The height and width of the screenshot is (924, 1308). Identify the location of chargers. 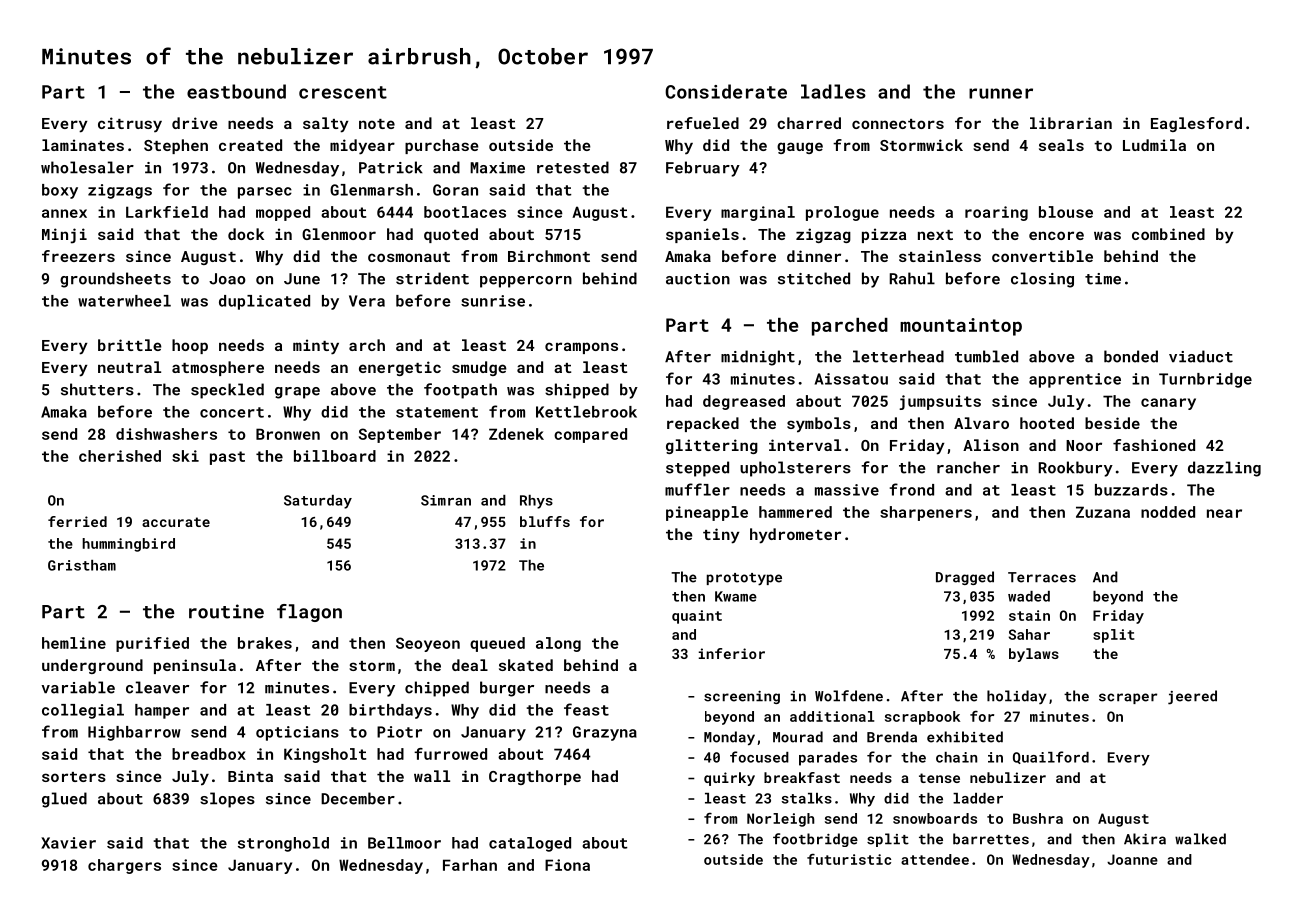
(124, 866).
